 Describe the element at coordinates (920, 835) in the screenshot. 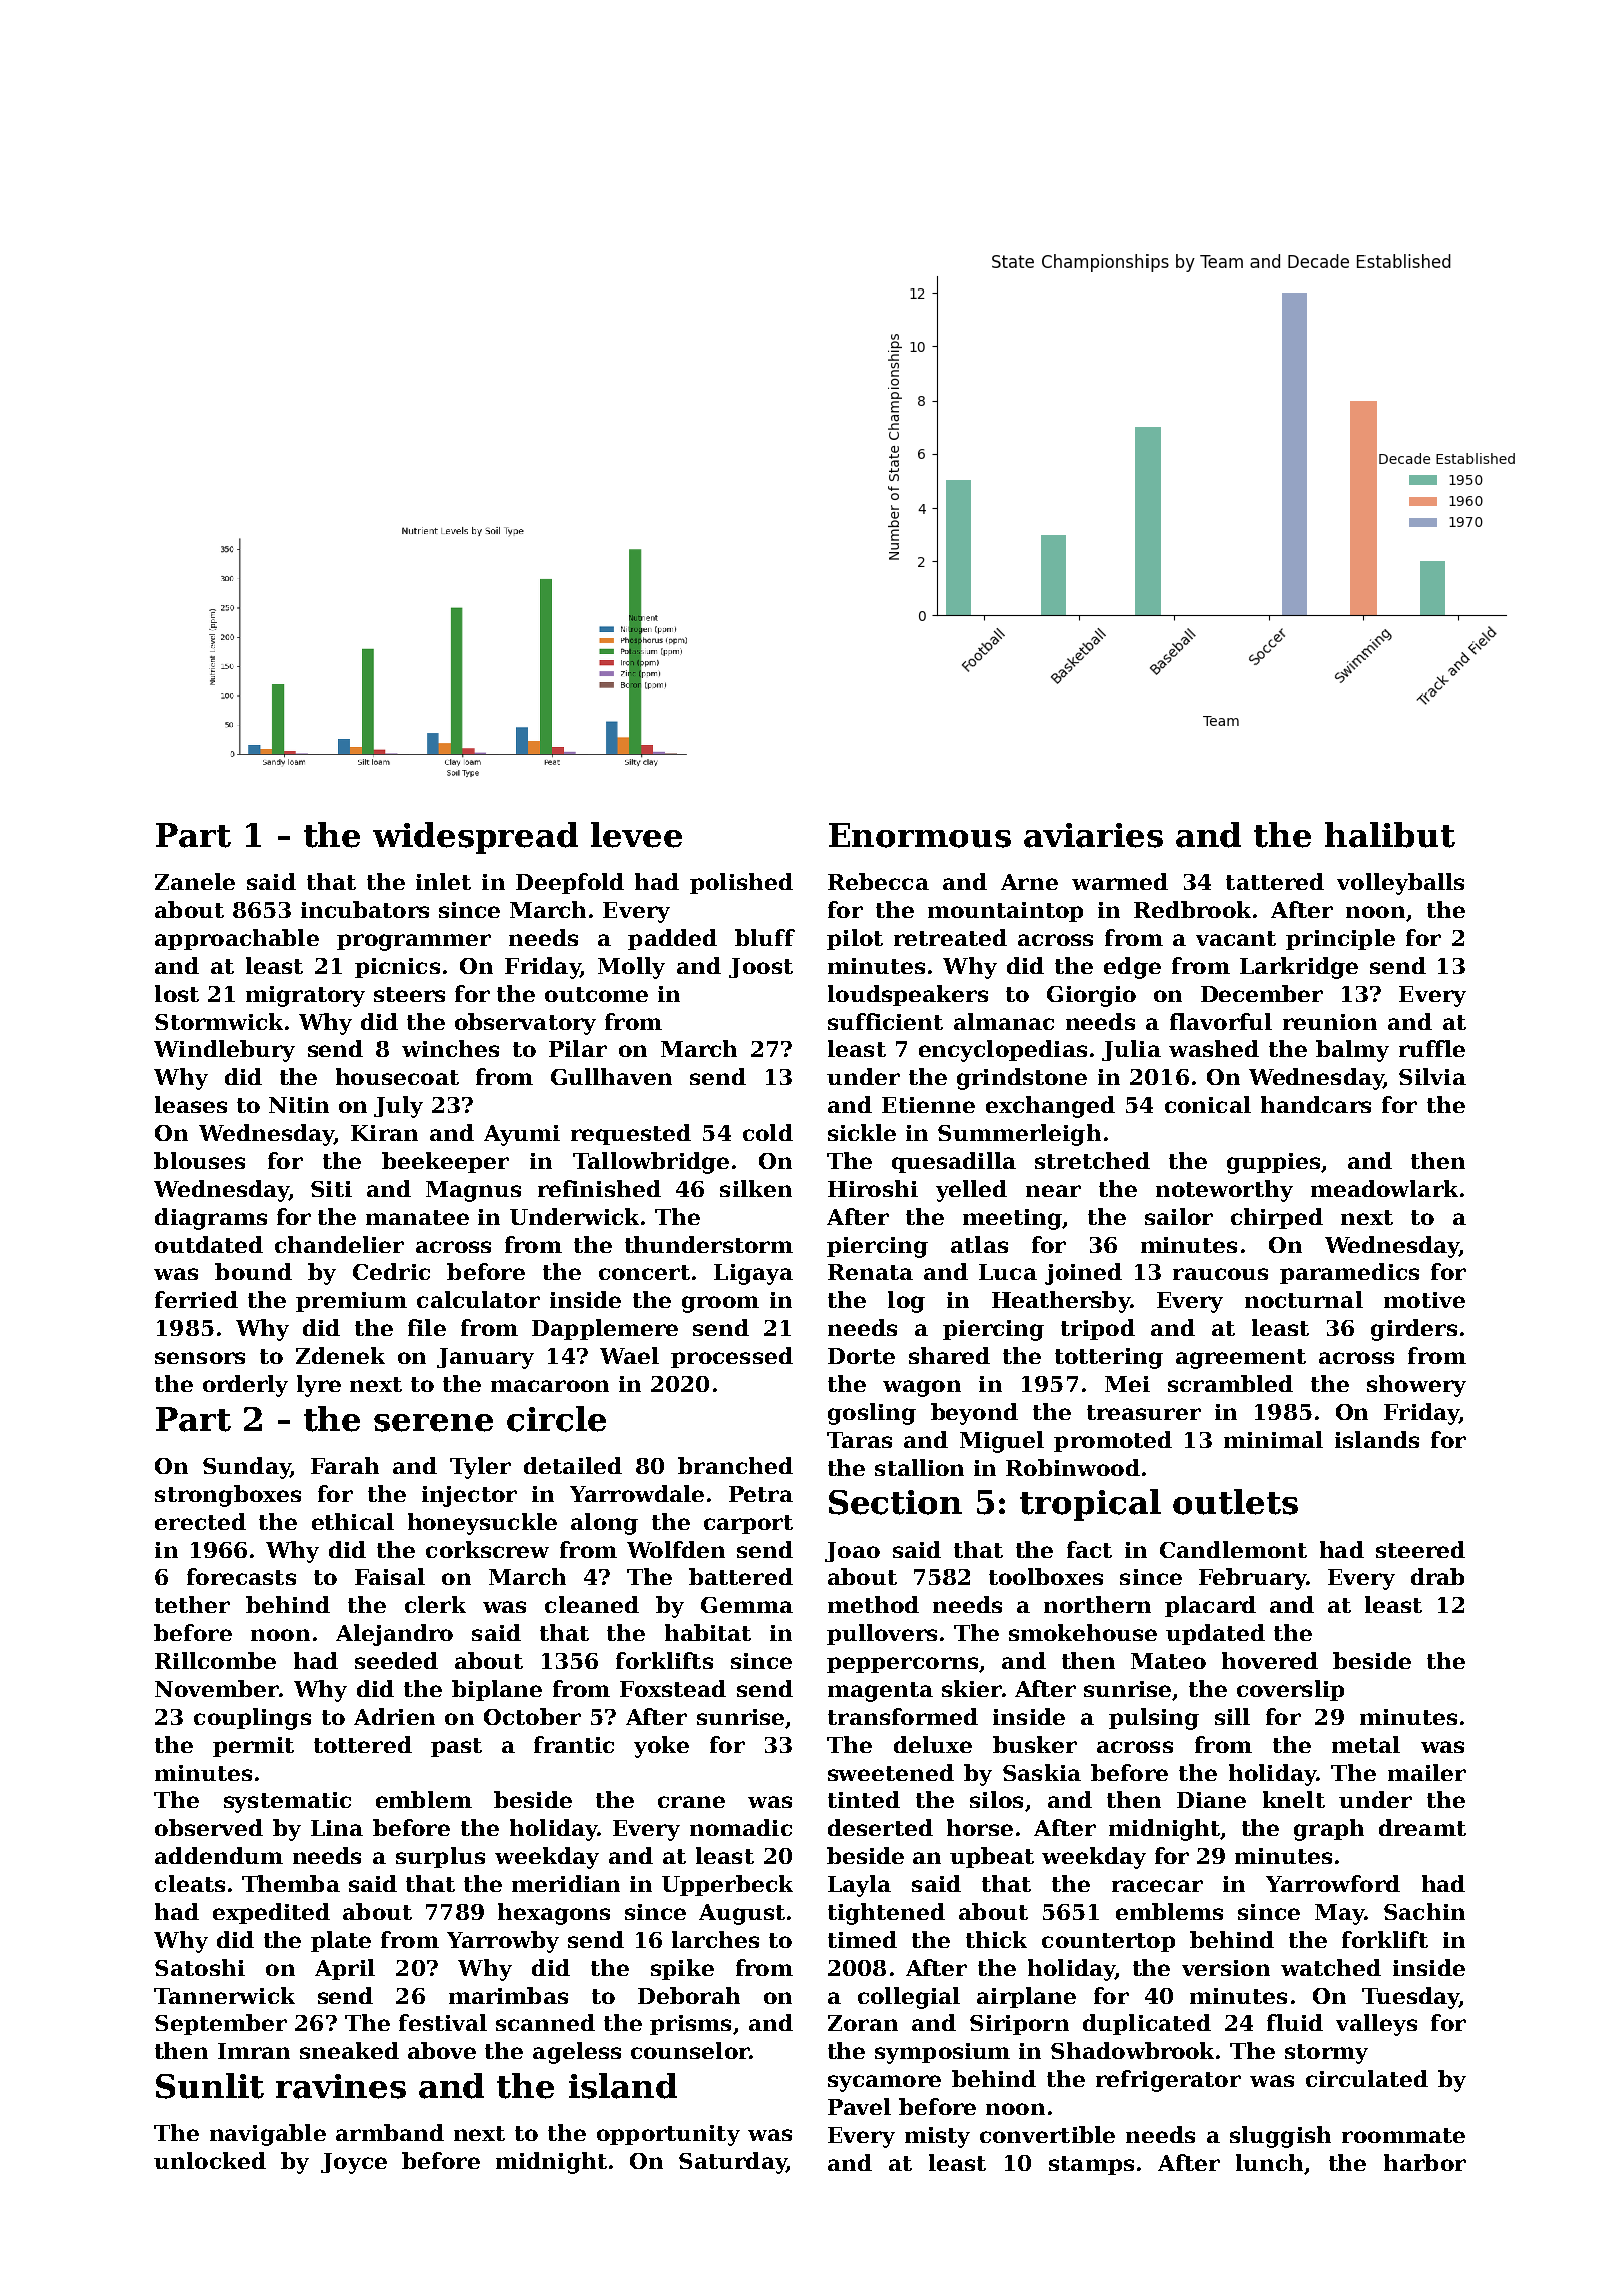

I see `Enormous` at that location.
